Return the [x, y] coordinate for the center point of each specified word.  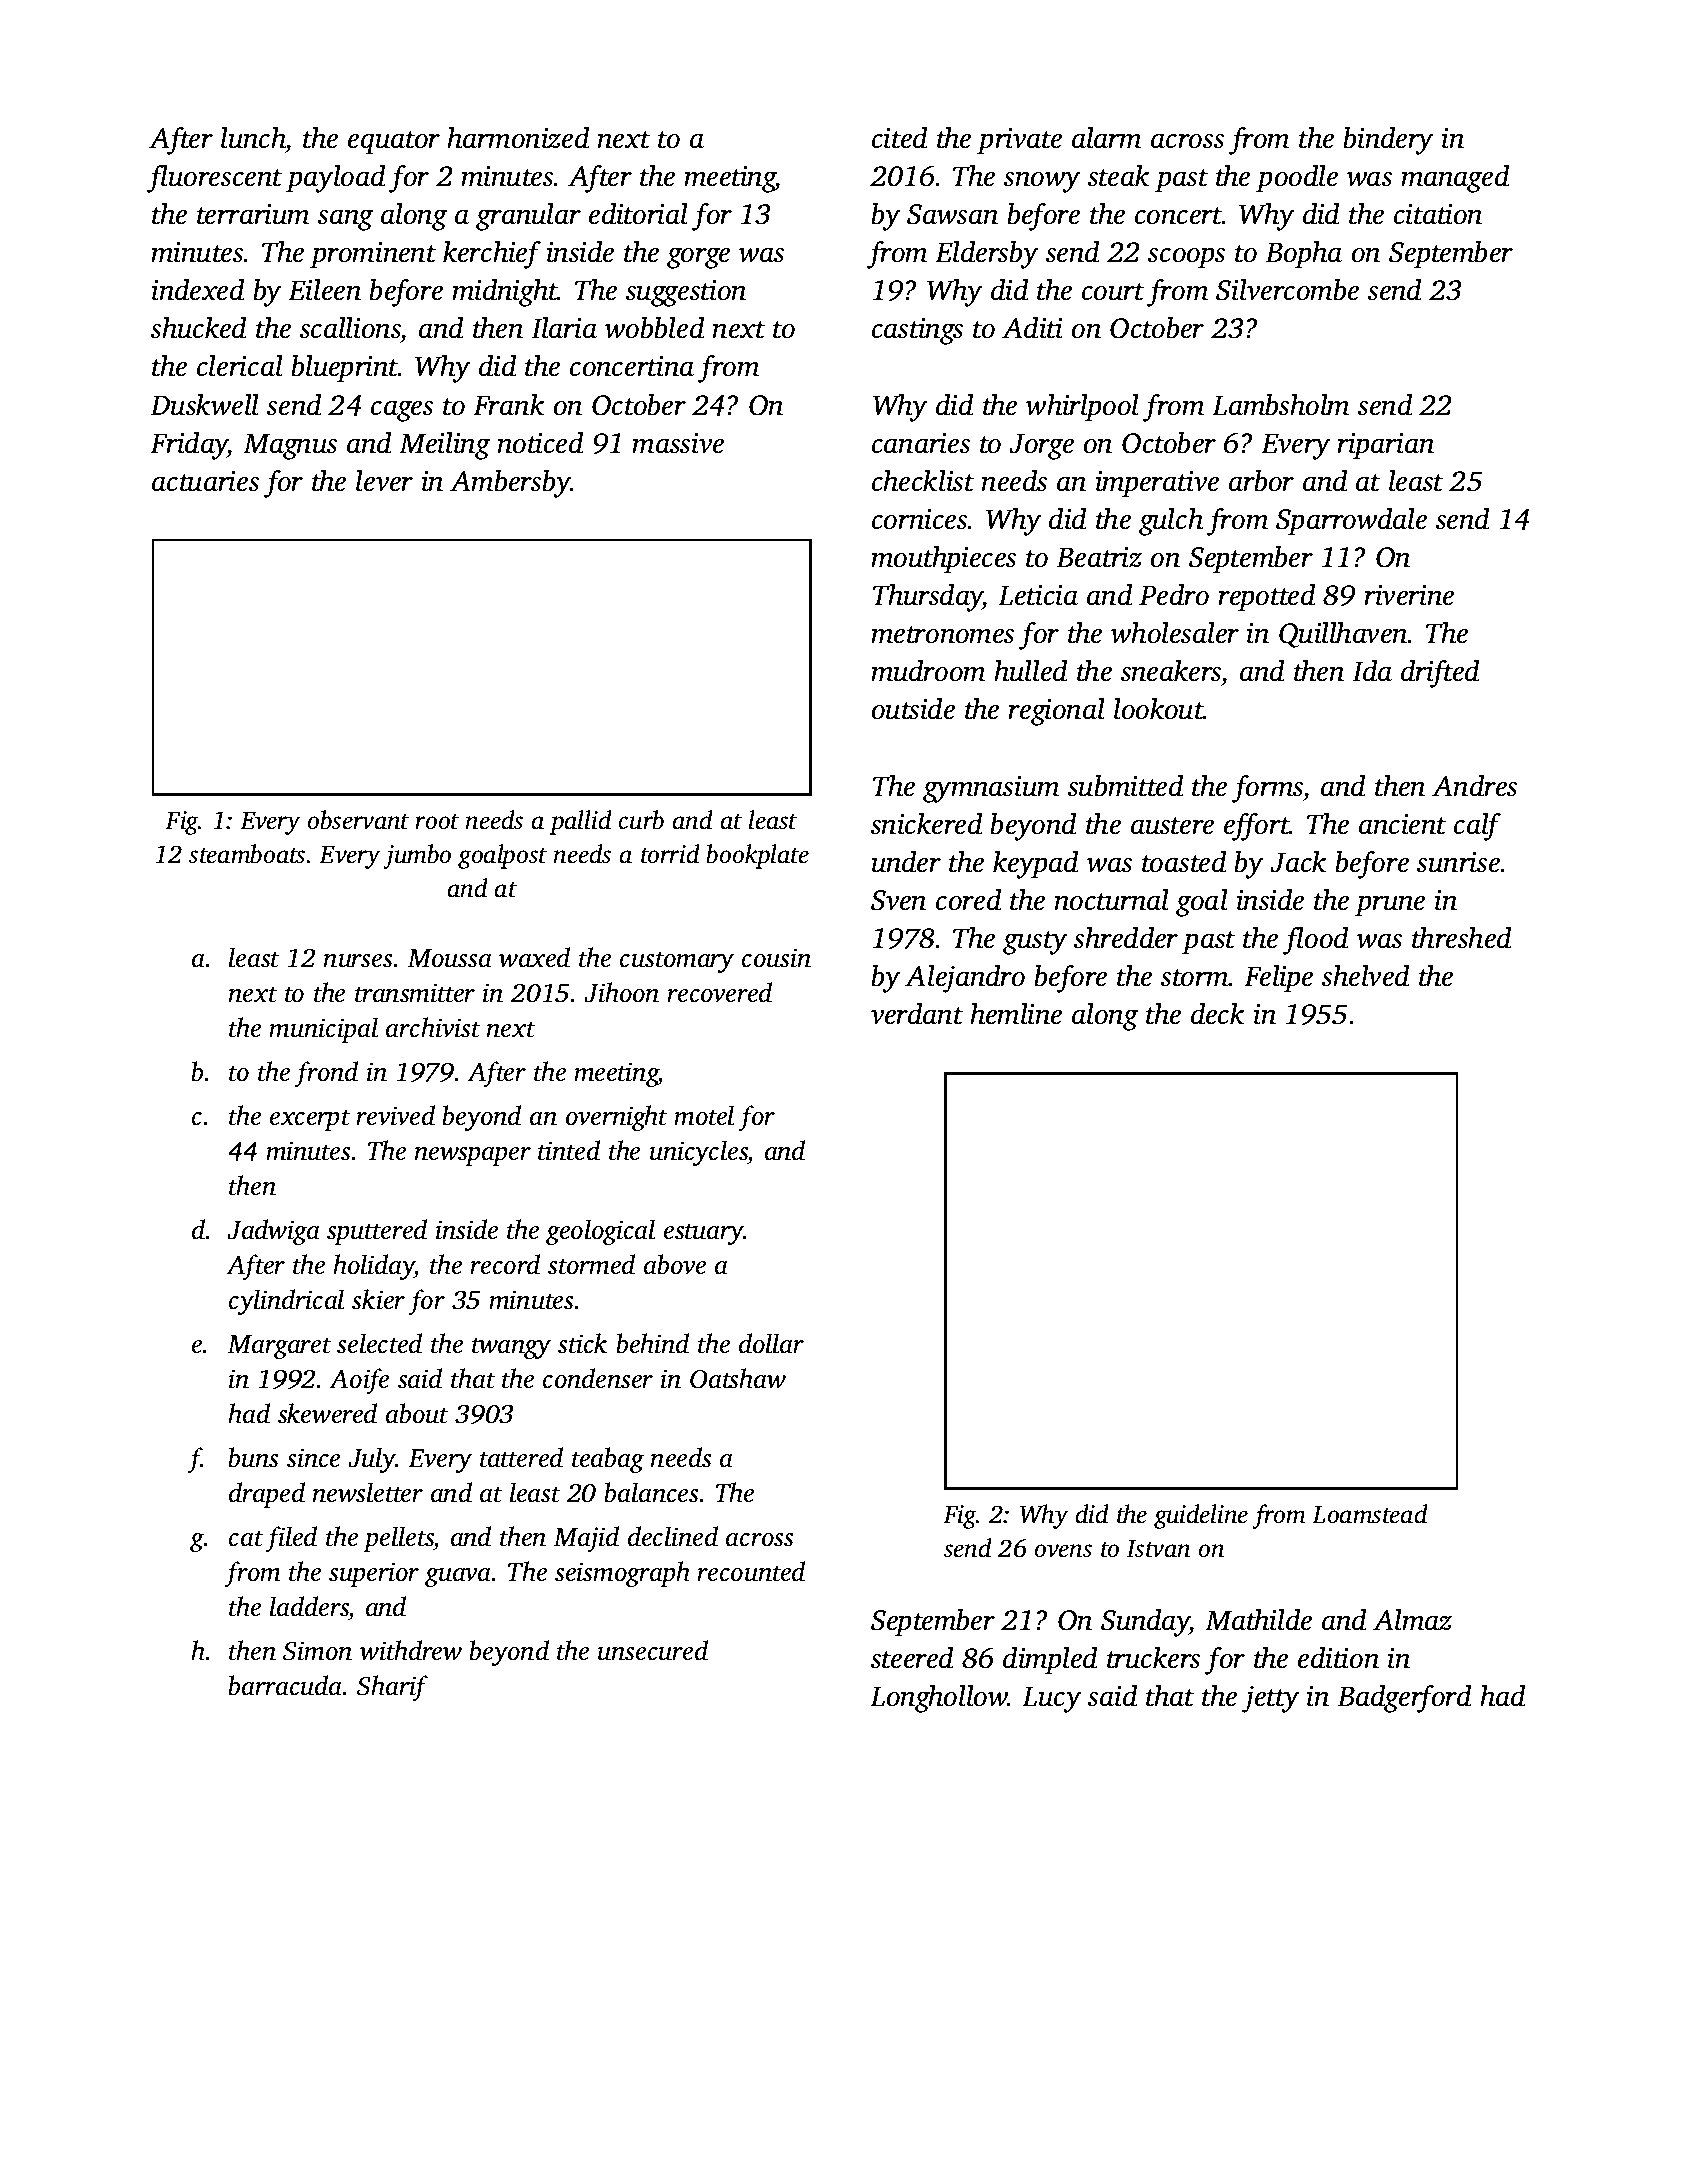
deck [1217, 1013]
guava [458, 1577]
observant [358, 820]
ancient [1402, 824]
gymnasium [991, 789]
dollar [771, 1343]
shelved [1365, 975]
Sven [898, 900]
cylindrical [286, 1302]
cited [899, 137]
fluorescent [214, 178]
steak [1118, 175]
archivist [433, 1027]
